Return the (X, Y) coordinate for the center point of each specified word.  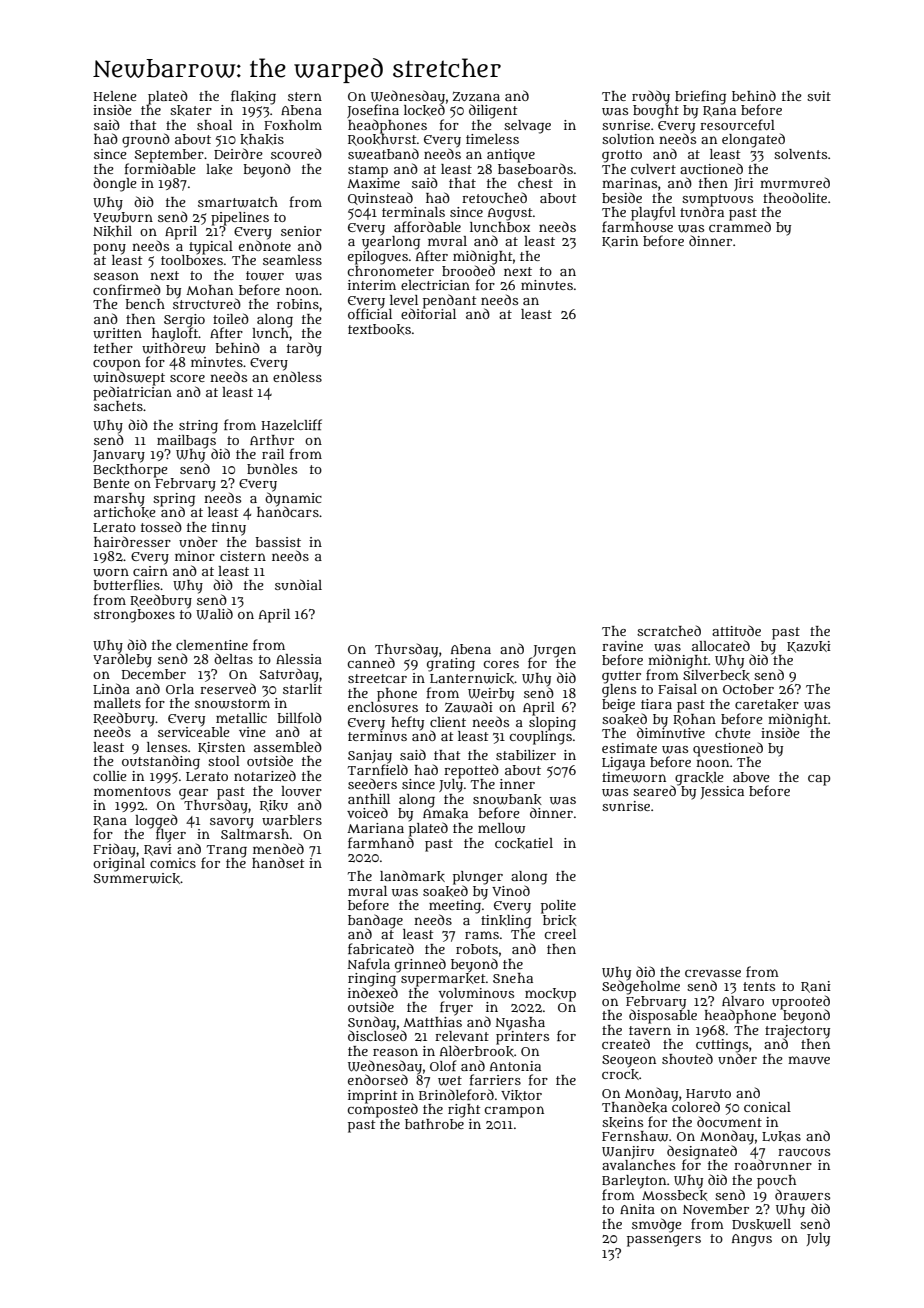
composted (382, 1110)
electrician (435, 285)
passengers (664, 1241)
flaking (253, 97)
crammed (740, 226)
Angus (752, 1240)
